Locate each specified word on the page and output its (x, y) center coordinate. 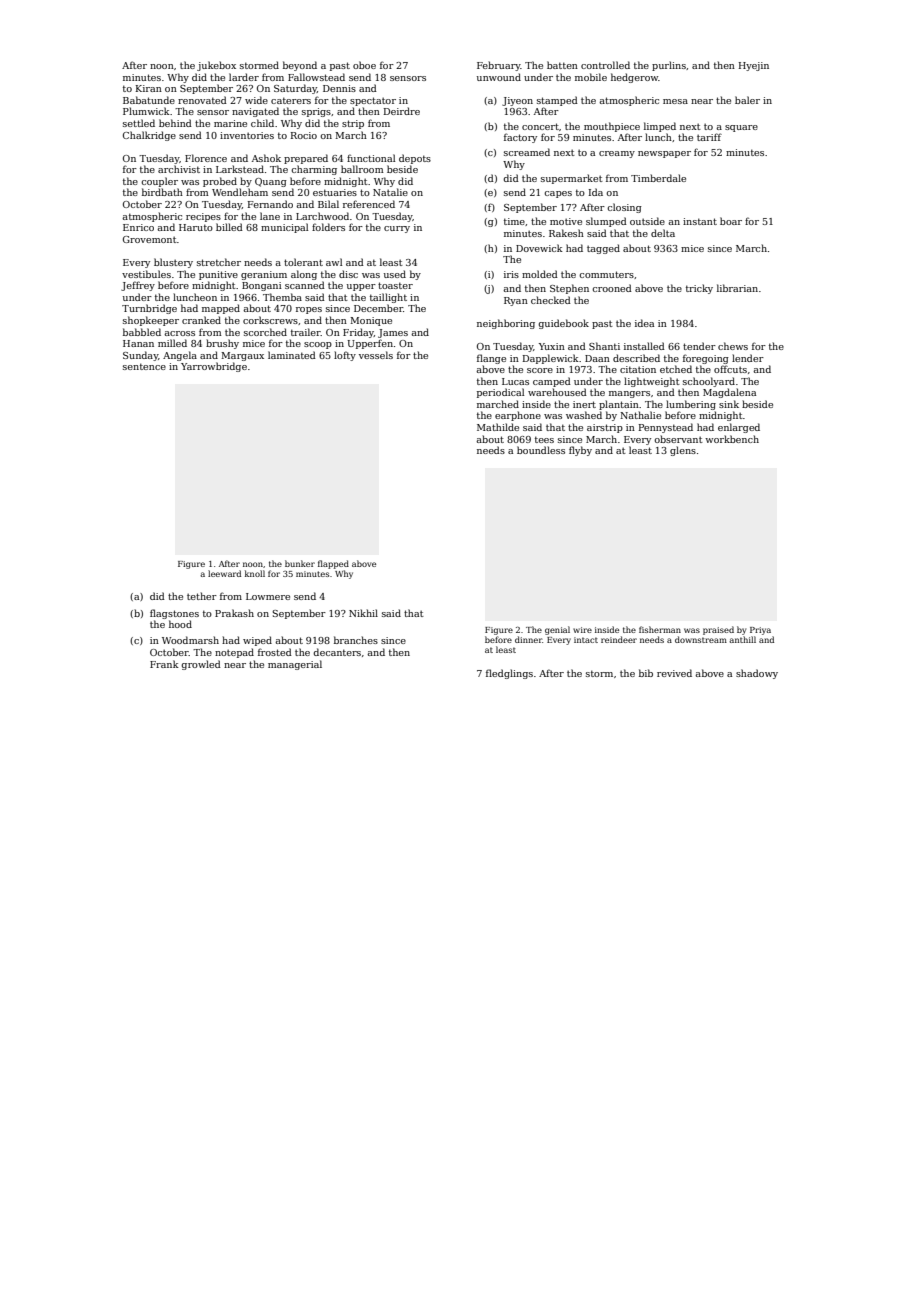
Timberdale (658, 178)
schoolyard (709, 382)
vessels (376, 355)
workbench (732, 439)
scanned (305, 285)
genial (557, 630)
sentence (144, 366)
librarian (737, 288)
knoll (255, 573)
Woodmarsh (190, 640)
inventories (247, 135)
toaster (395, 285)
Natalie (390, 192)
